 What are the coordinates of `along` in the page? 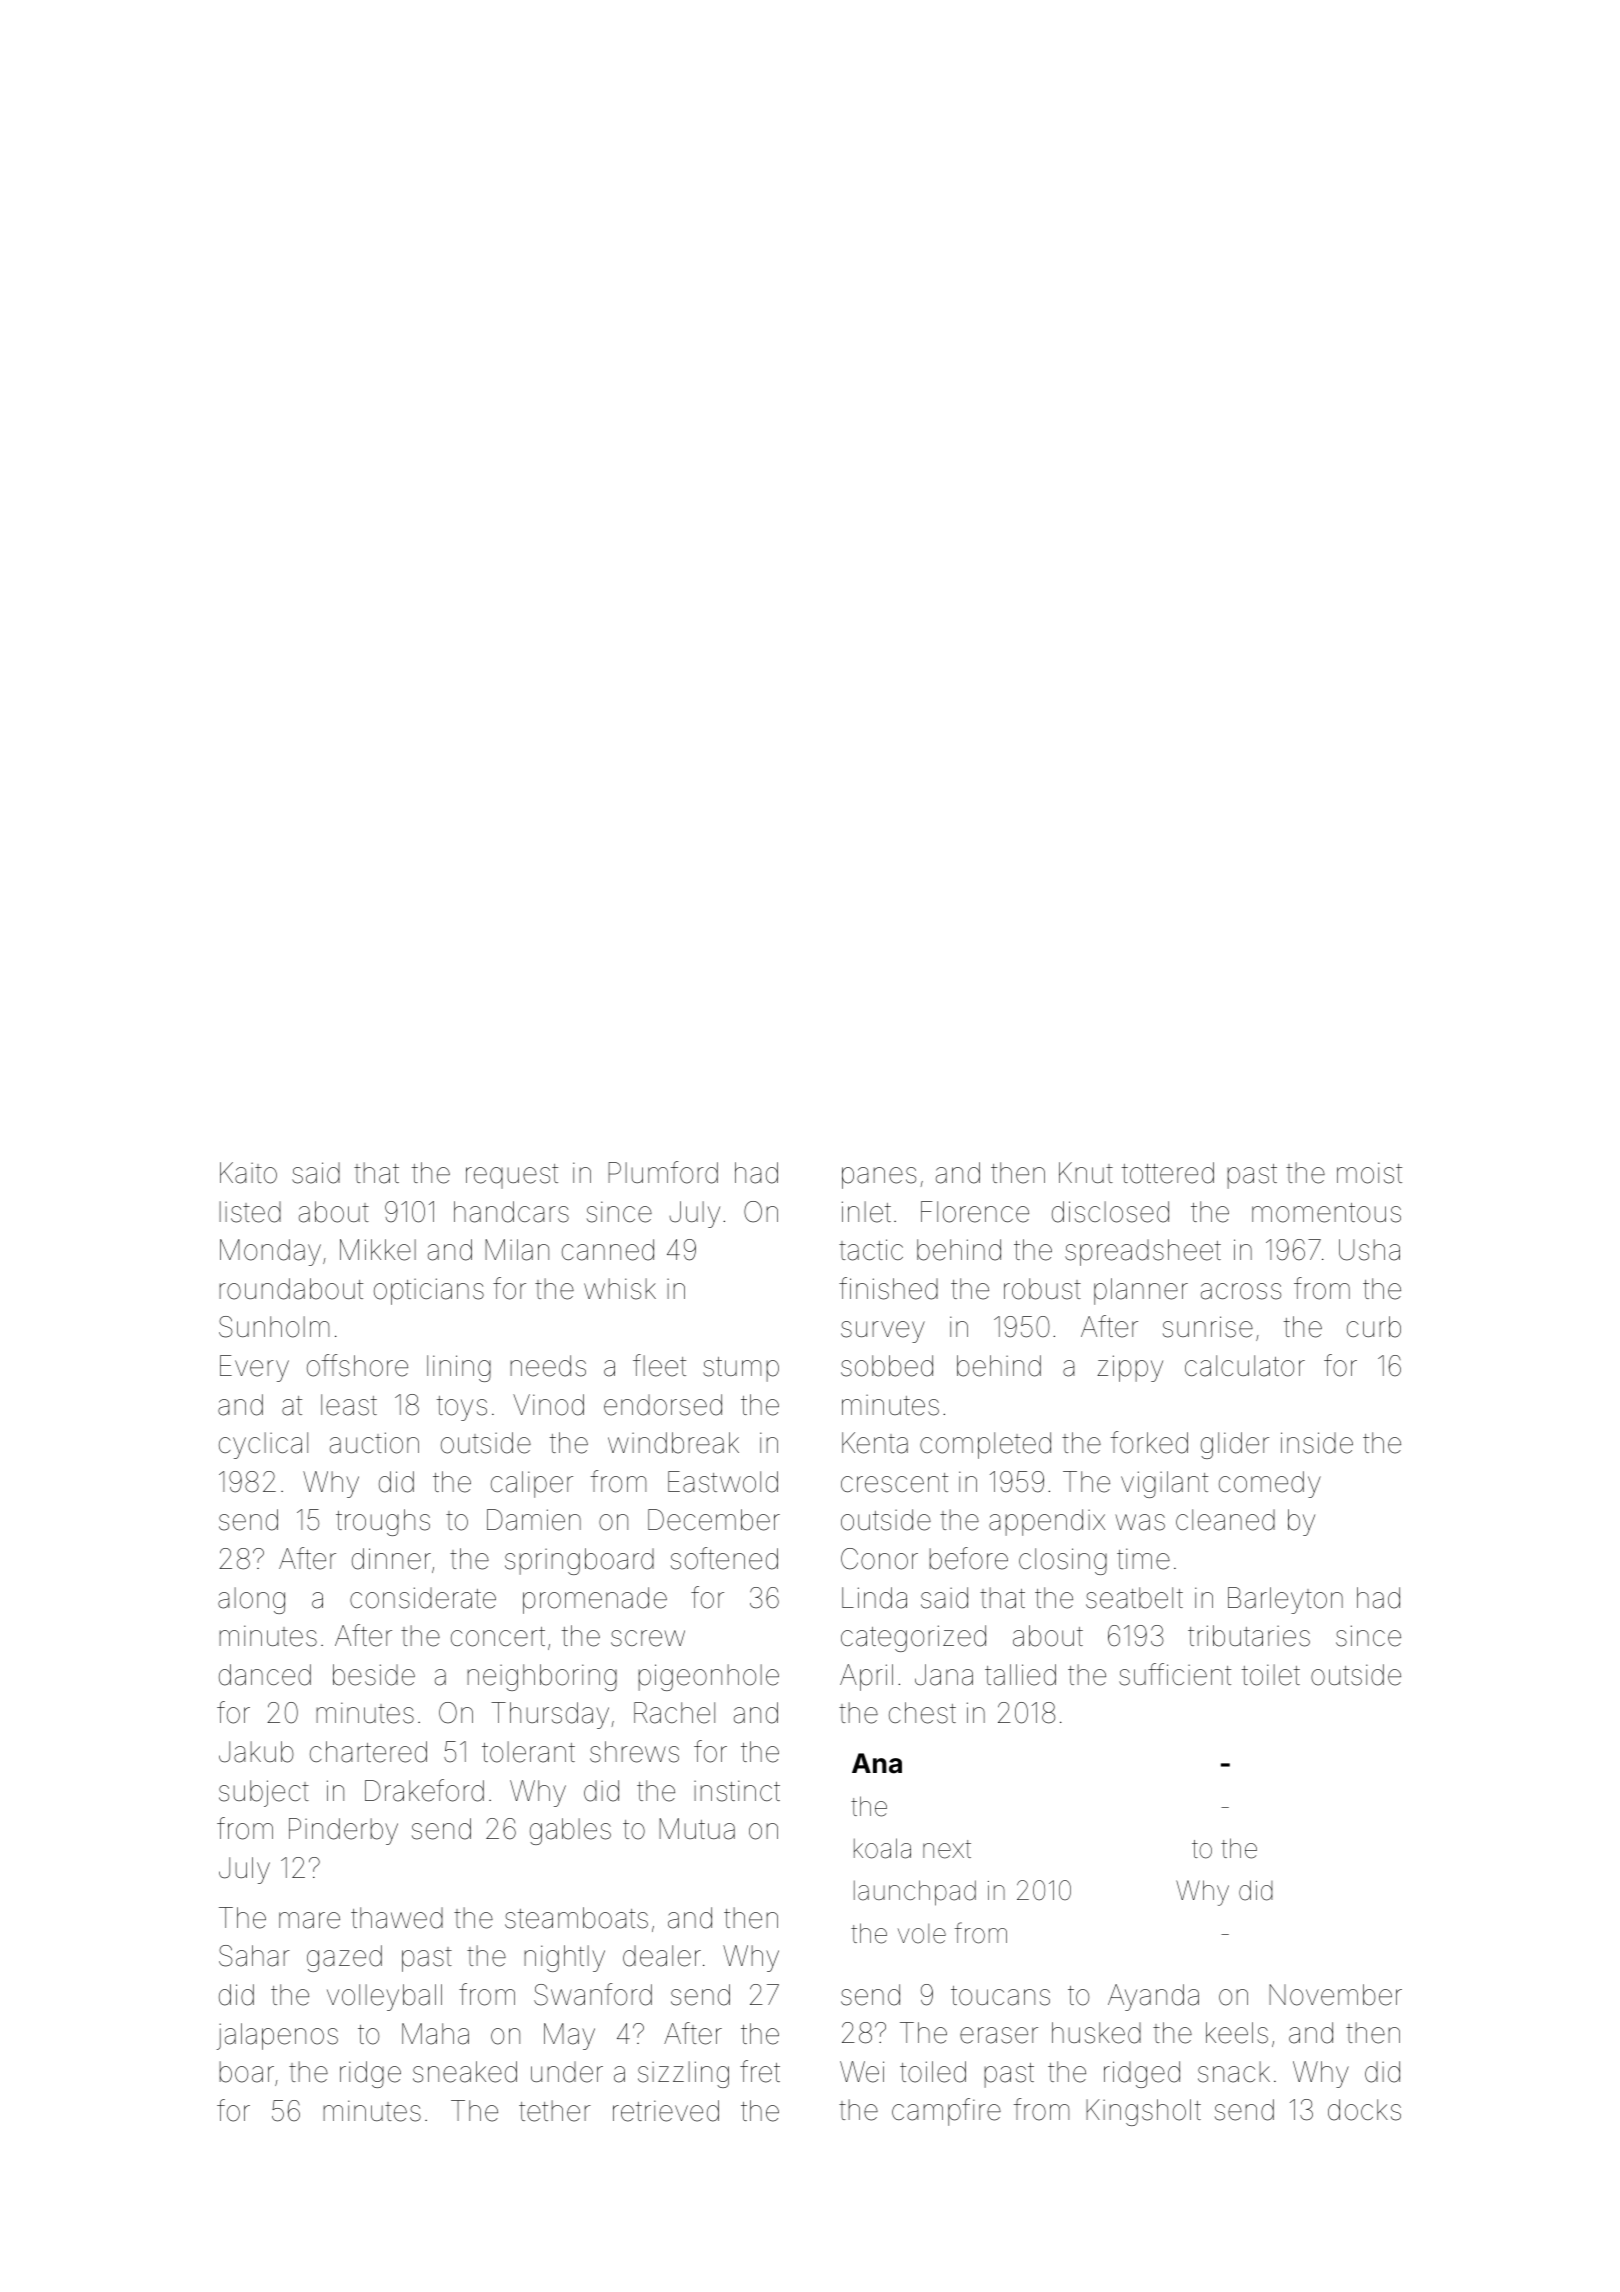 It's located at (251, 1600).
